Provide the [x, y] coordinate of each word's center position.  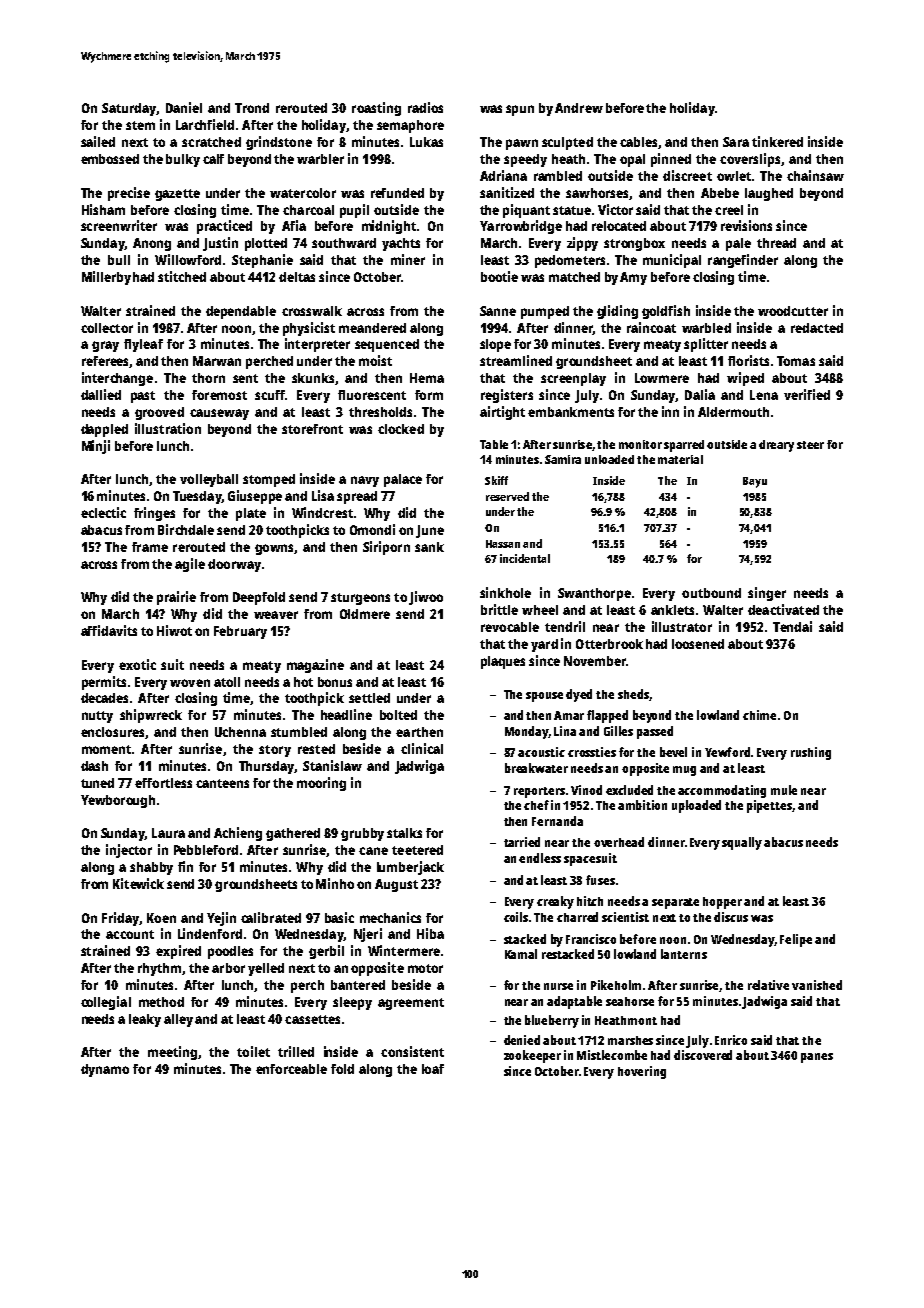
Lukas [426, 142]
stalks [404, 833]
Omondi [372, 529]
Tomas [796, 361]
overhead [619, 842]
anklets [672, 610]
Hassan [503, 544]
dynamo [105, 1070]
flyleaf [143, 345]
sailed [98, 141]
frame [150, 547]
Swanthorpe [594, 594]
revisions [746, 225]
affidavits [109, 630]
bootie [499, 276]
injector [129, 851]
